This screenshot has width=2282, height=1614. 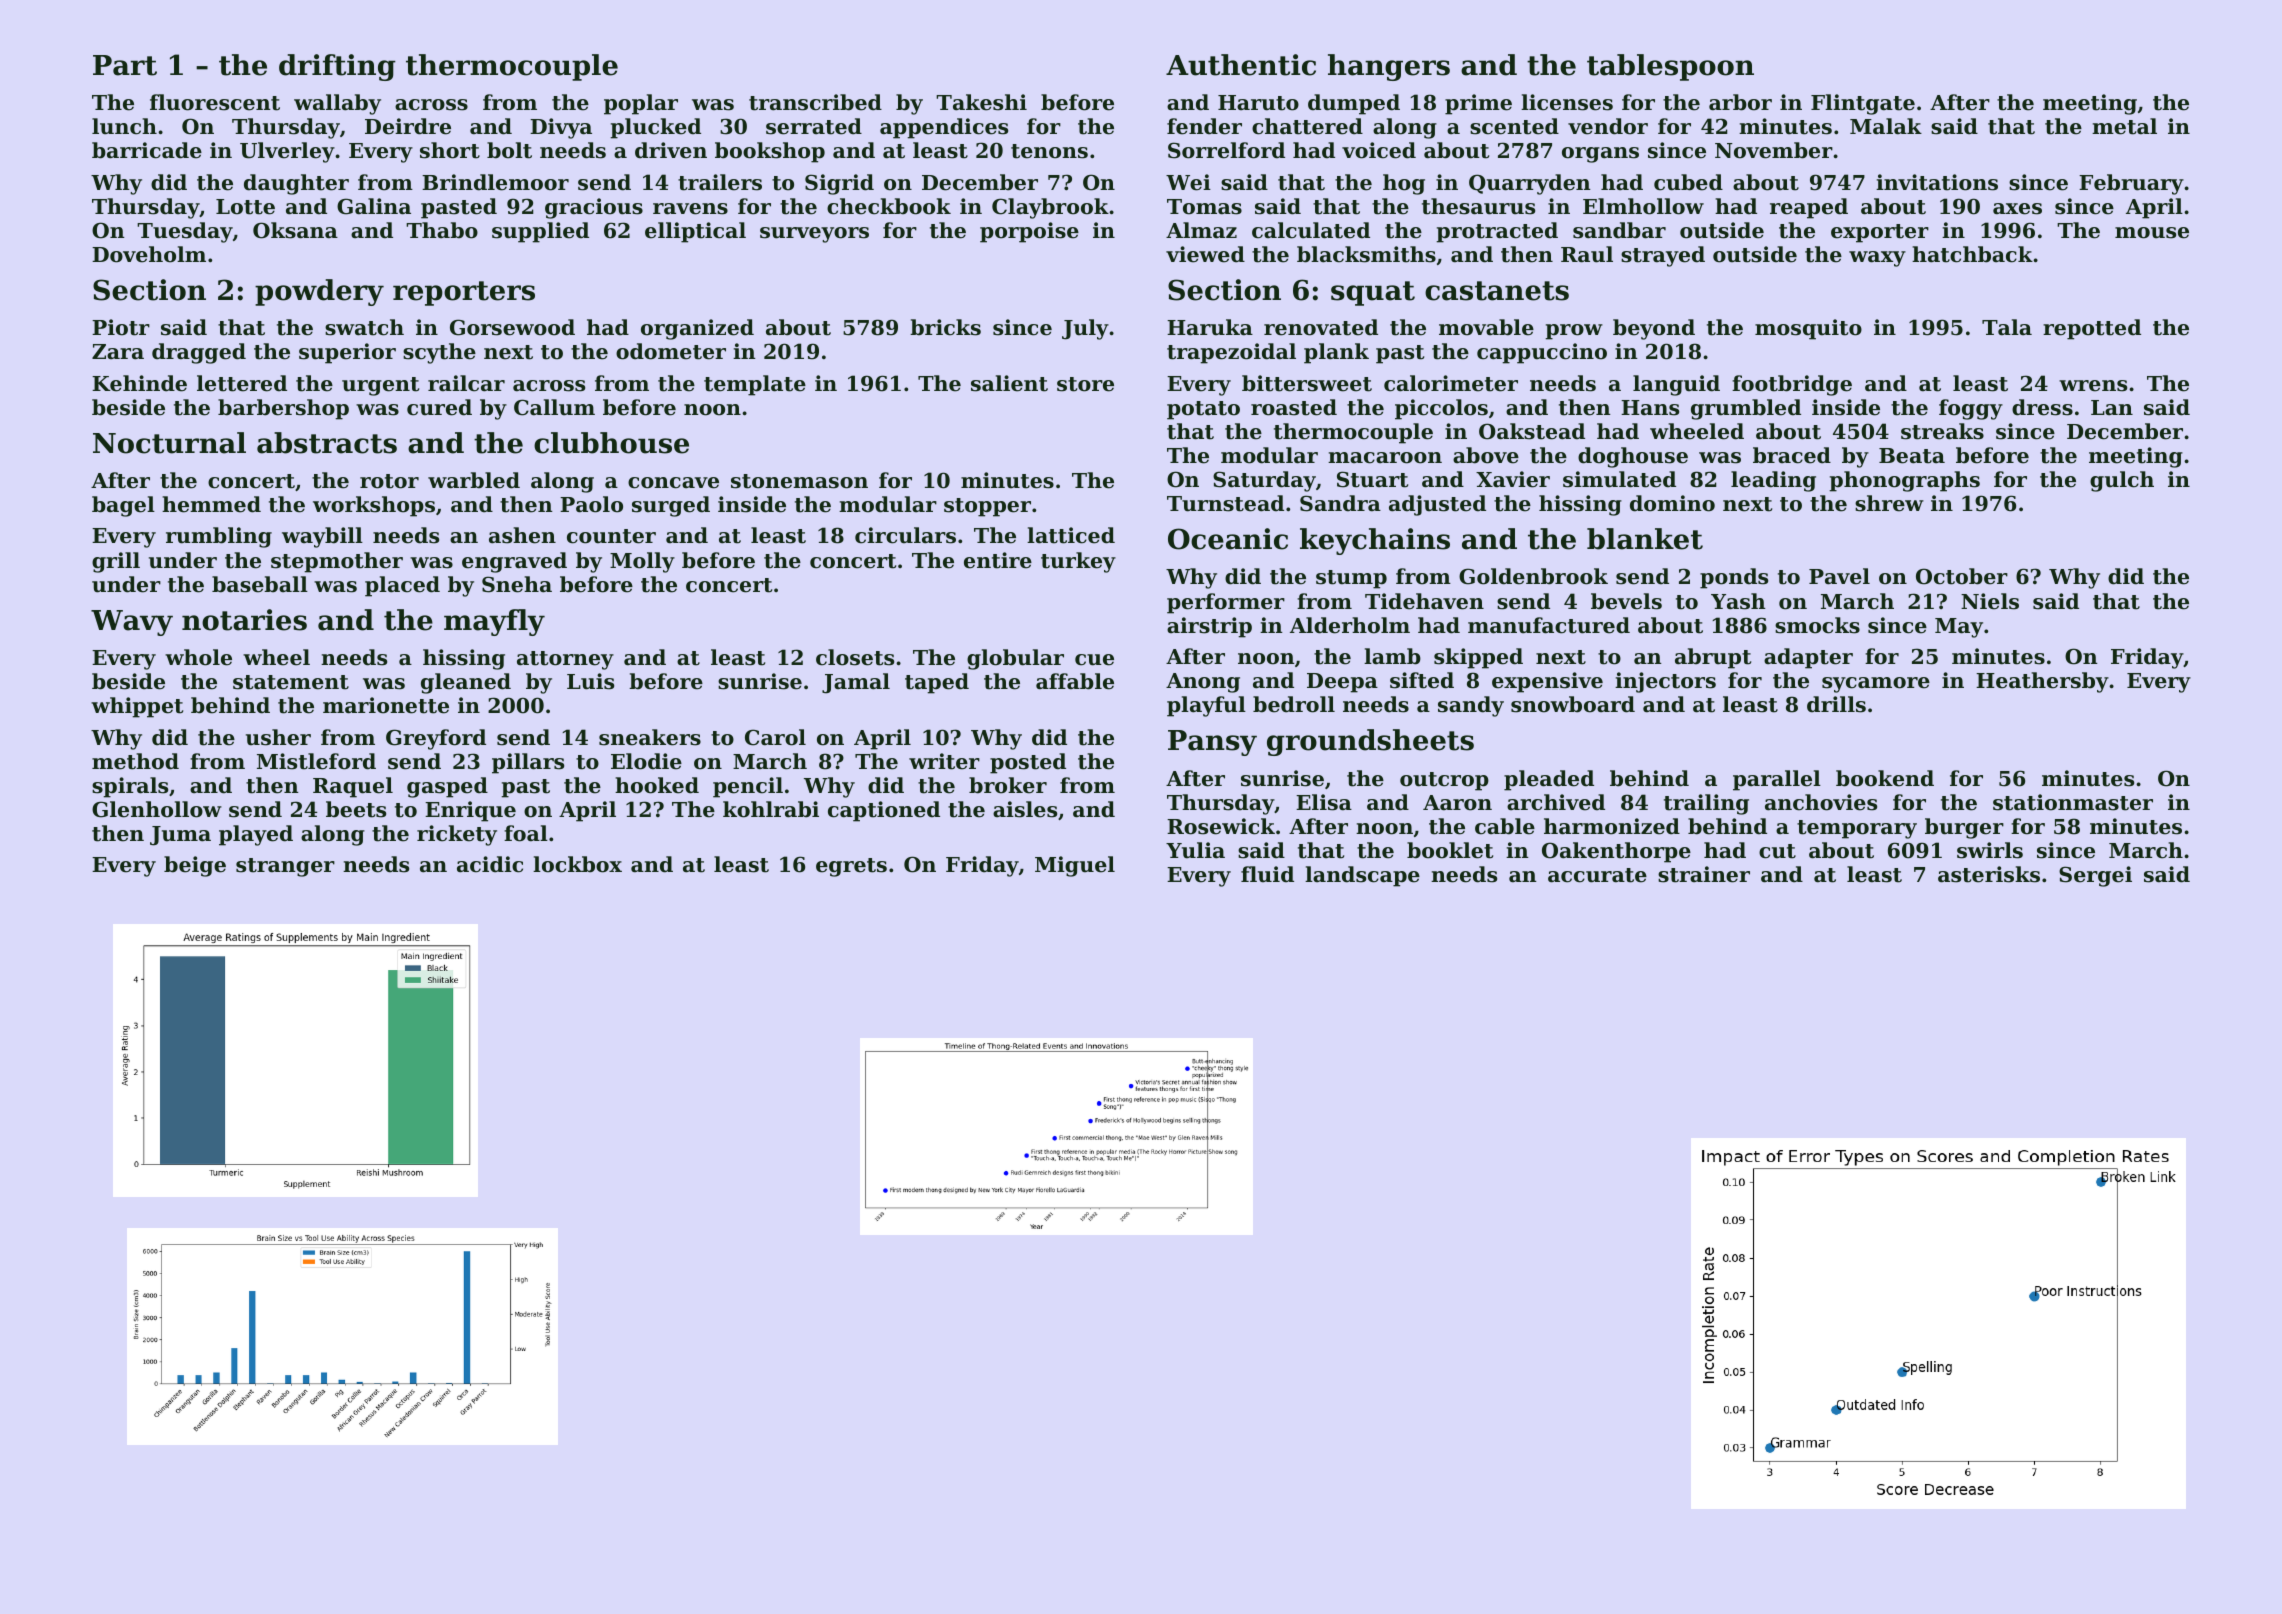 I want to click on tablespoon, so click(x=1670, y=67).
